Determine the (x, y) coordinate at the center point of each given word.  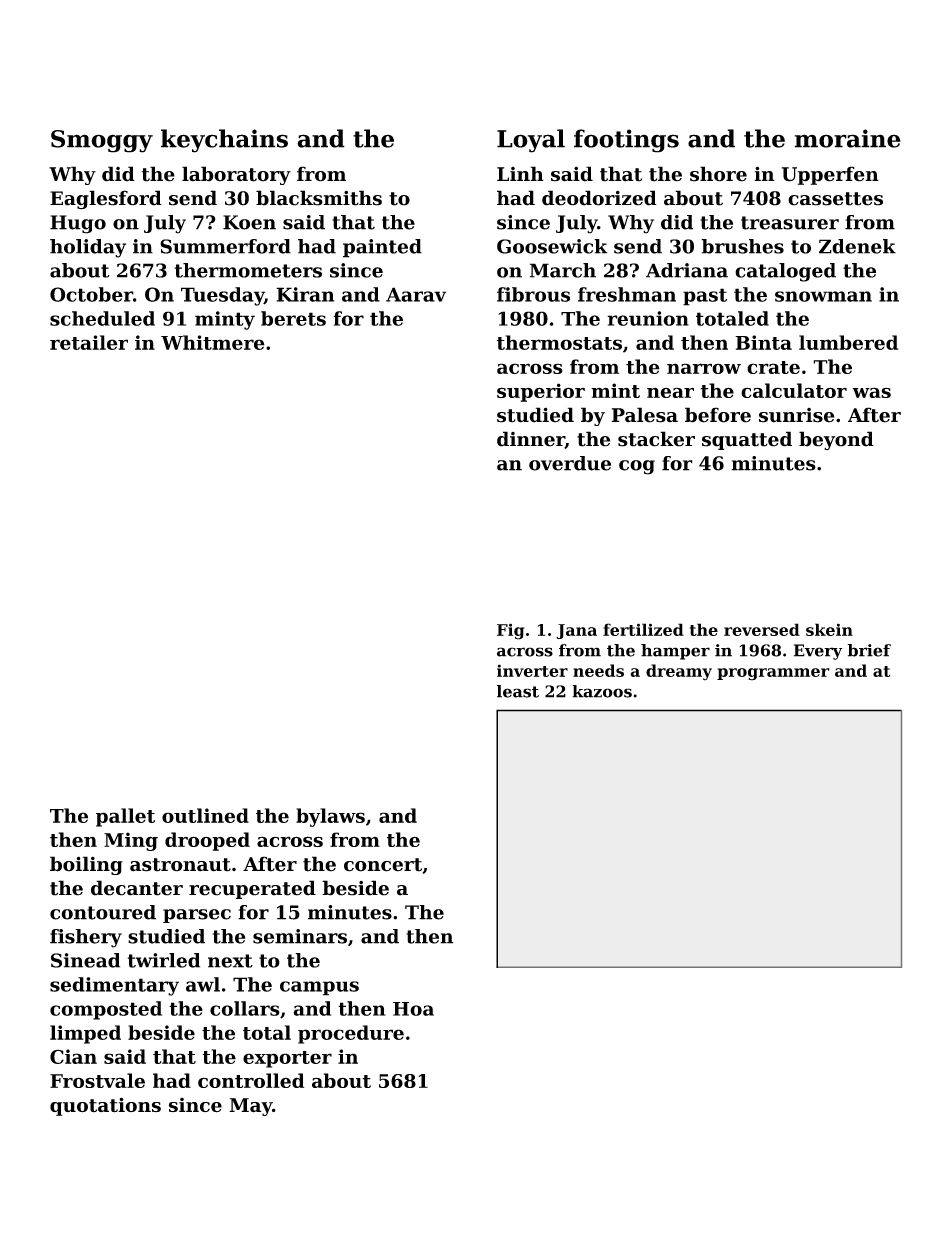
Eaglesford (106, 200)
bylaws (330, 817)
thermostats (559, 342)
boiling (86, 865)
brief (869, 650)
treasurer (790, 223)
